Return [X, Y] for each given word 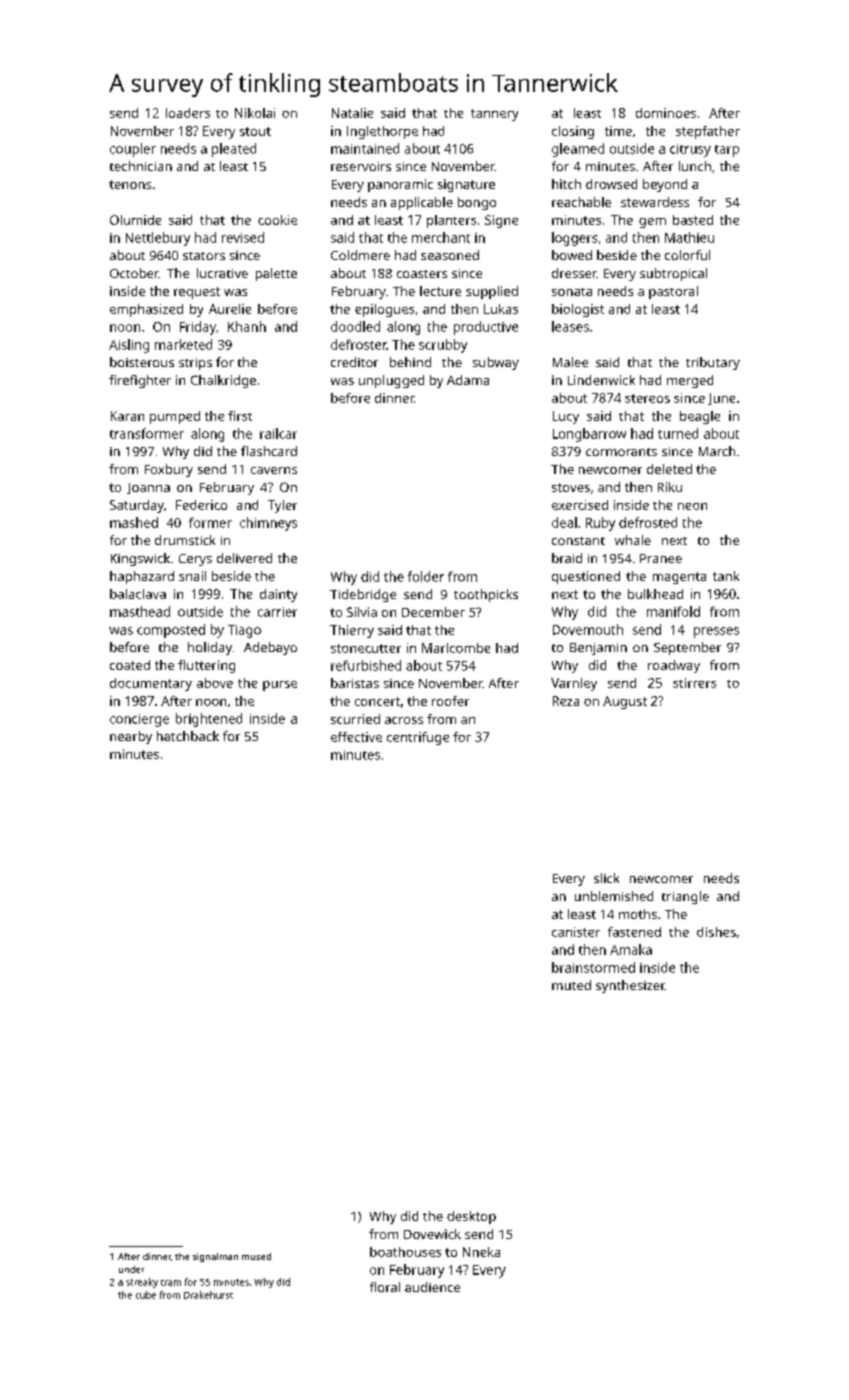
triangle [685, 897]
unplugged [391, 381]
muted [571, 985]
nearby [131, 737]
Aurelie [230, 309]
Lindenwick [601, 380]
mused [256, 1256]
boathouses [405, 1252]
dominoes [666, 113]
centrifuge [418, 738]
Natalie [352, 113]
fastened [634, 932]
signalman [215, 1257]
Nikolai [255, 113]
